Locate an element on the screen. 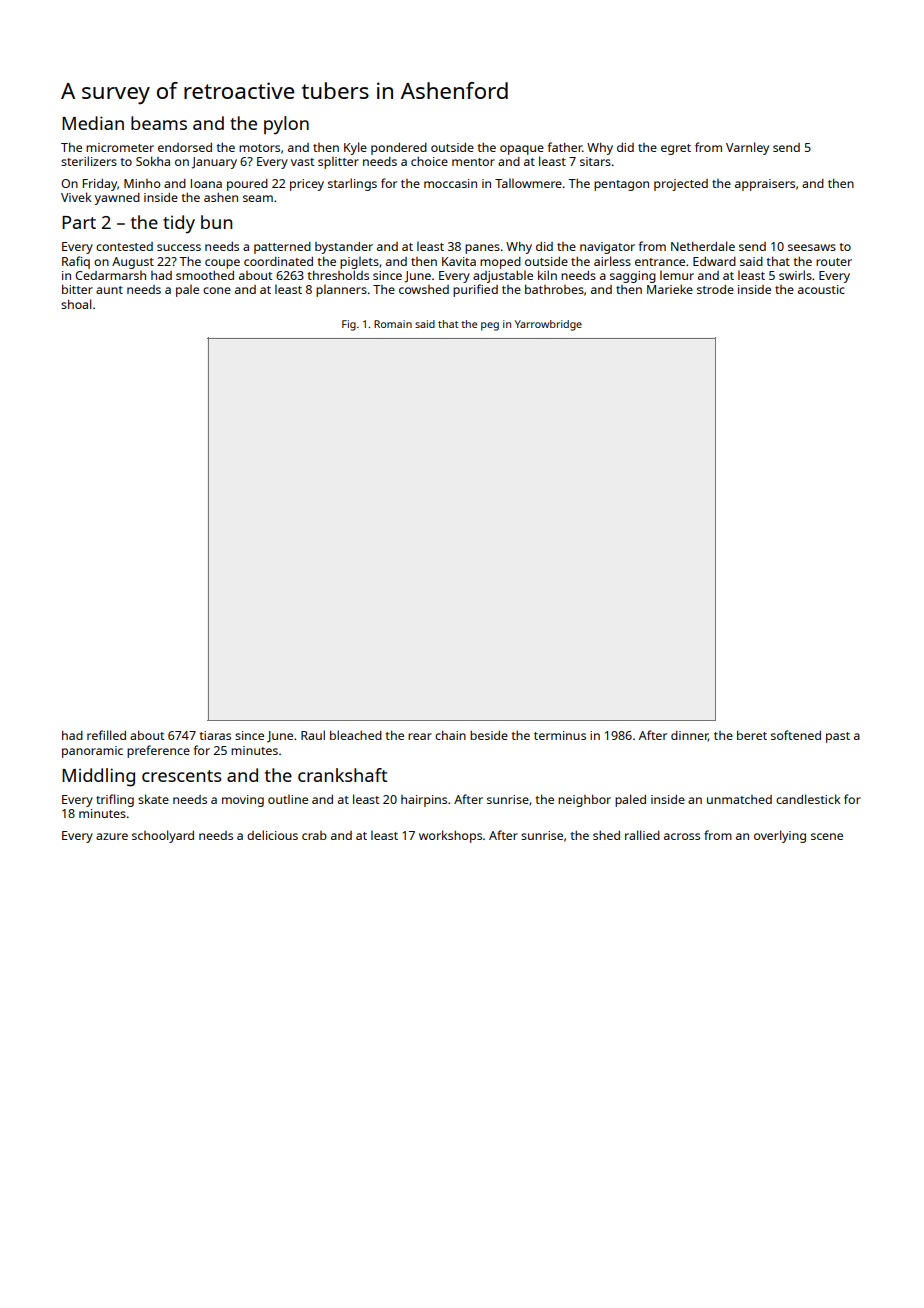 The height and width of the screenshot is (1308, 924). tidy is located at coordinates (179, 224).
